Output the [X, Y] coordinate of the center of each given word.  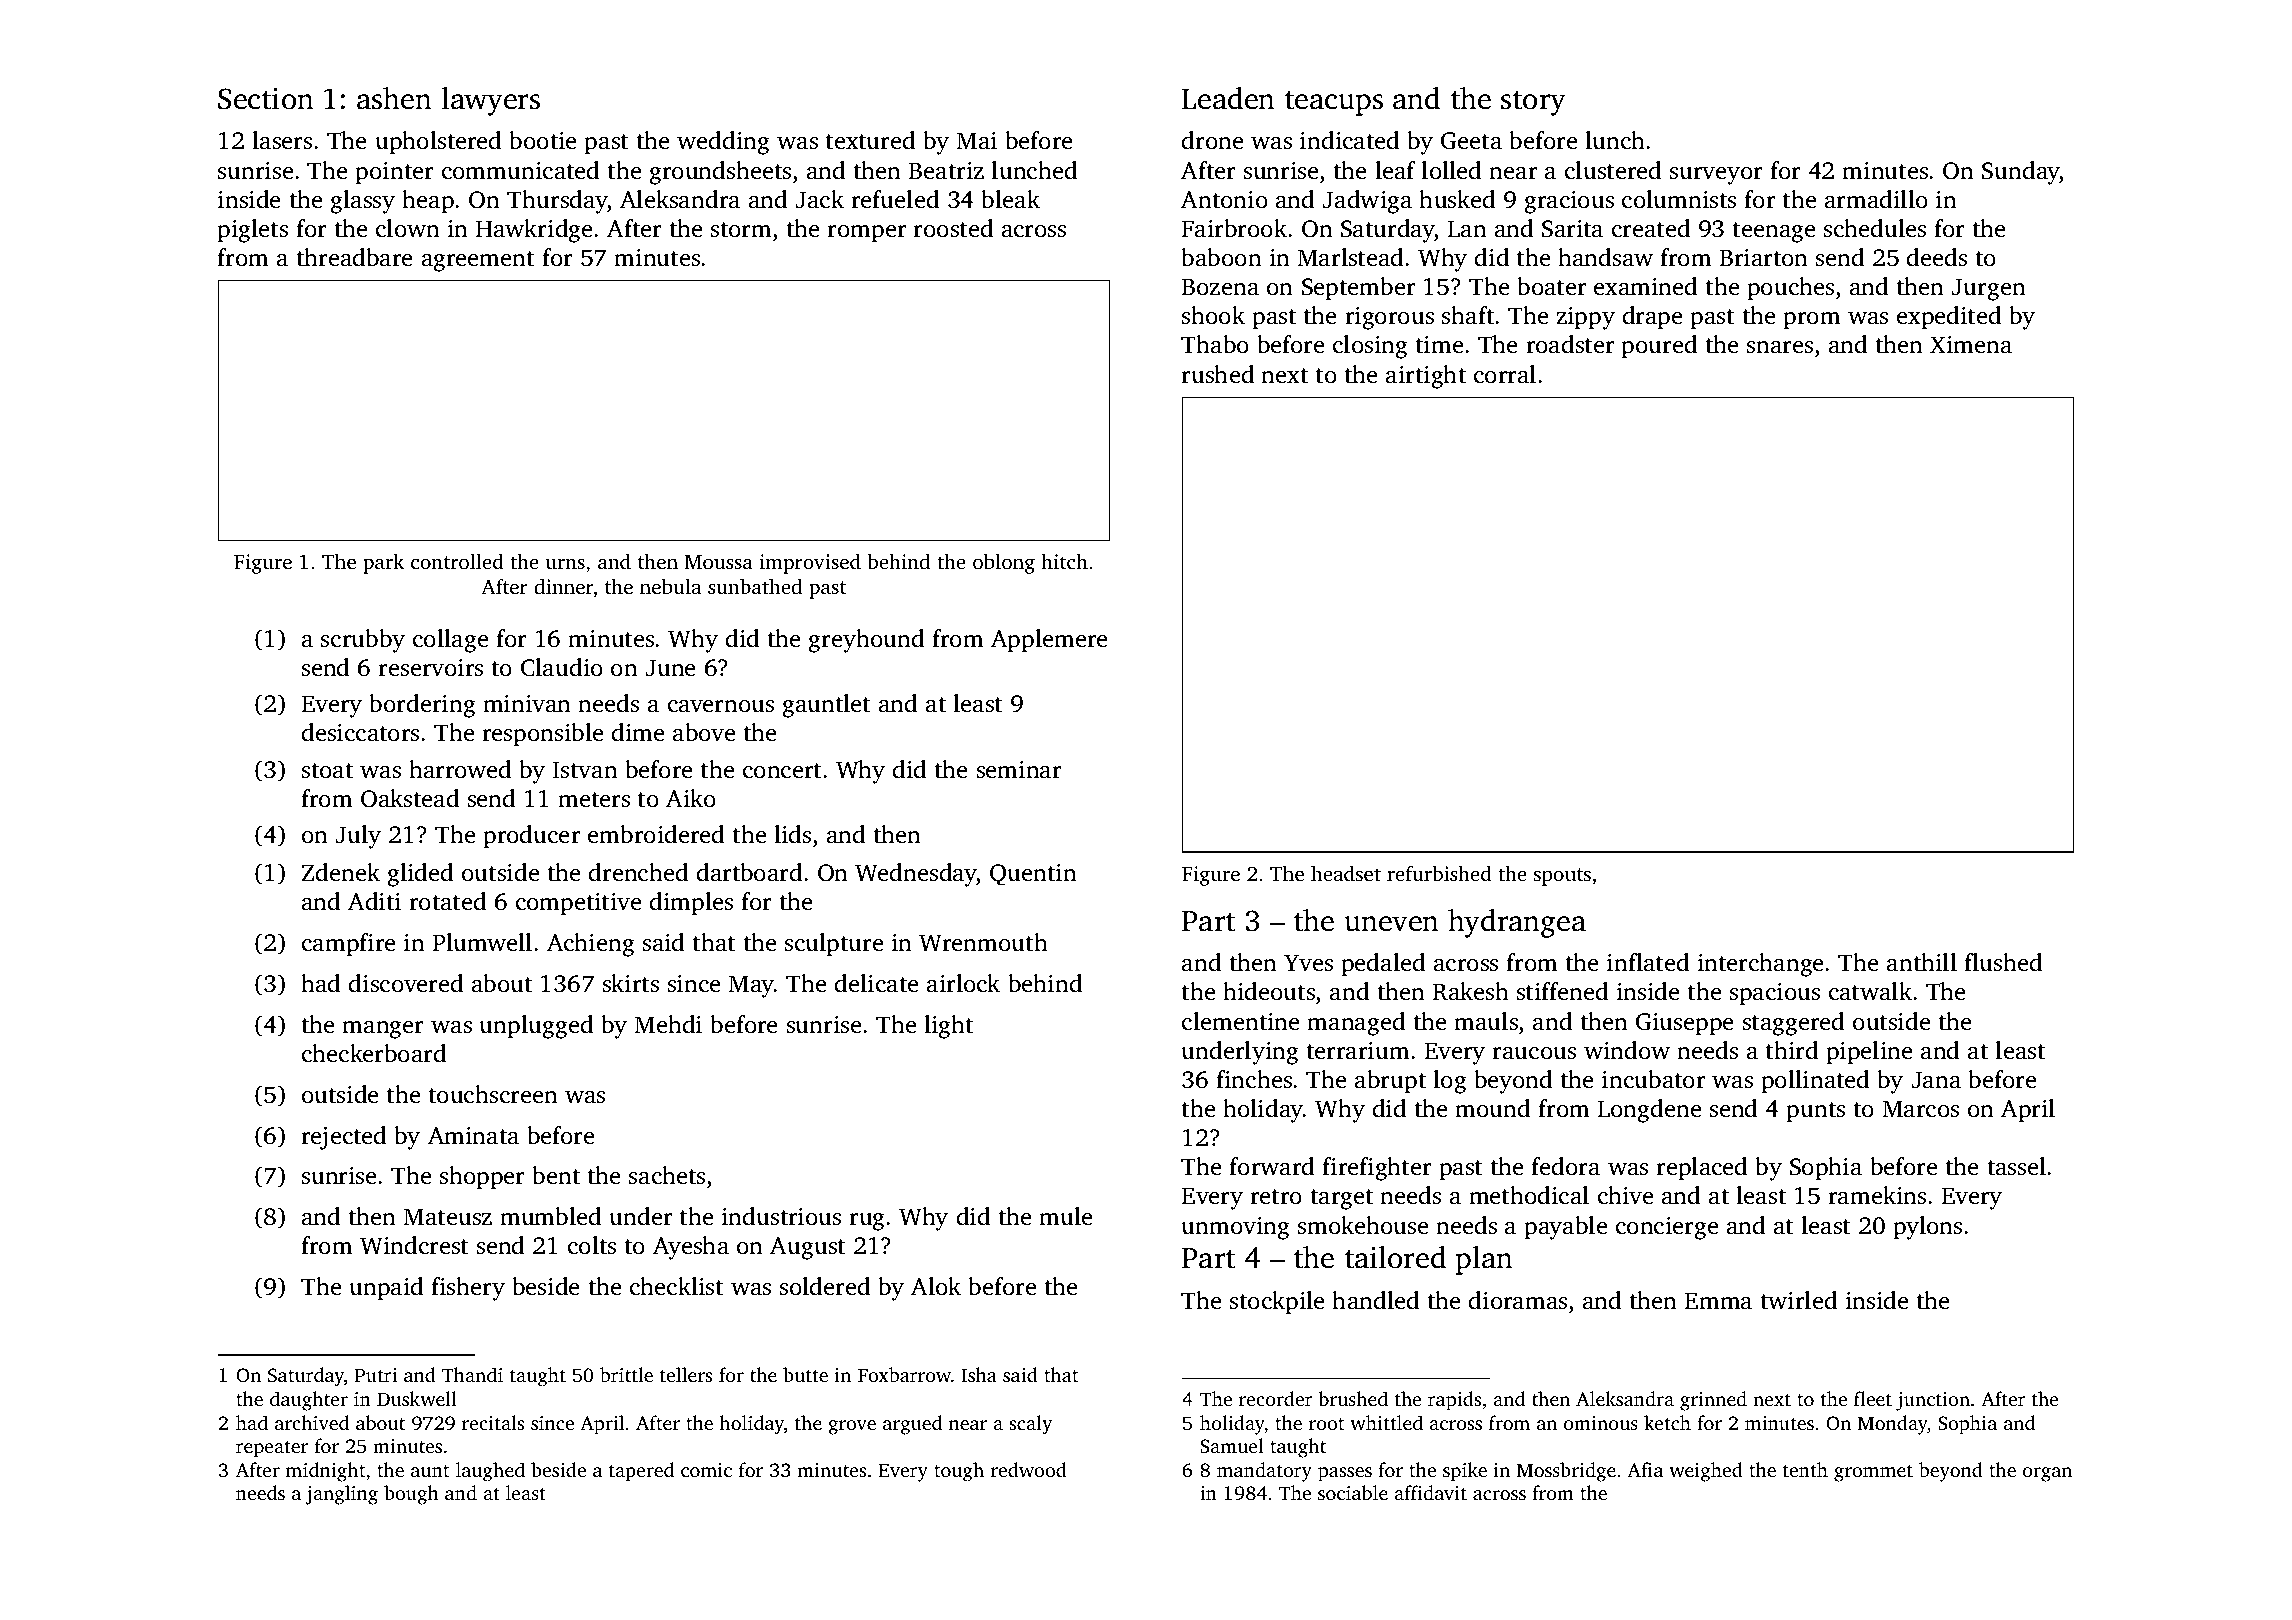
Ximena [1971, 344]
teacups [1334, 103]
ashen [394, 98]
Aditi [374, 901]
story [1533, 103]
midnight [325, 1472]
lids [792, 834]
